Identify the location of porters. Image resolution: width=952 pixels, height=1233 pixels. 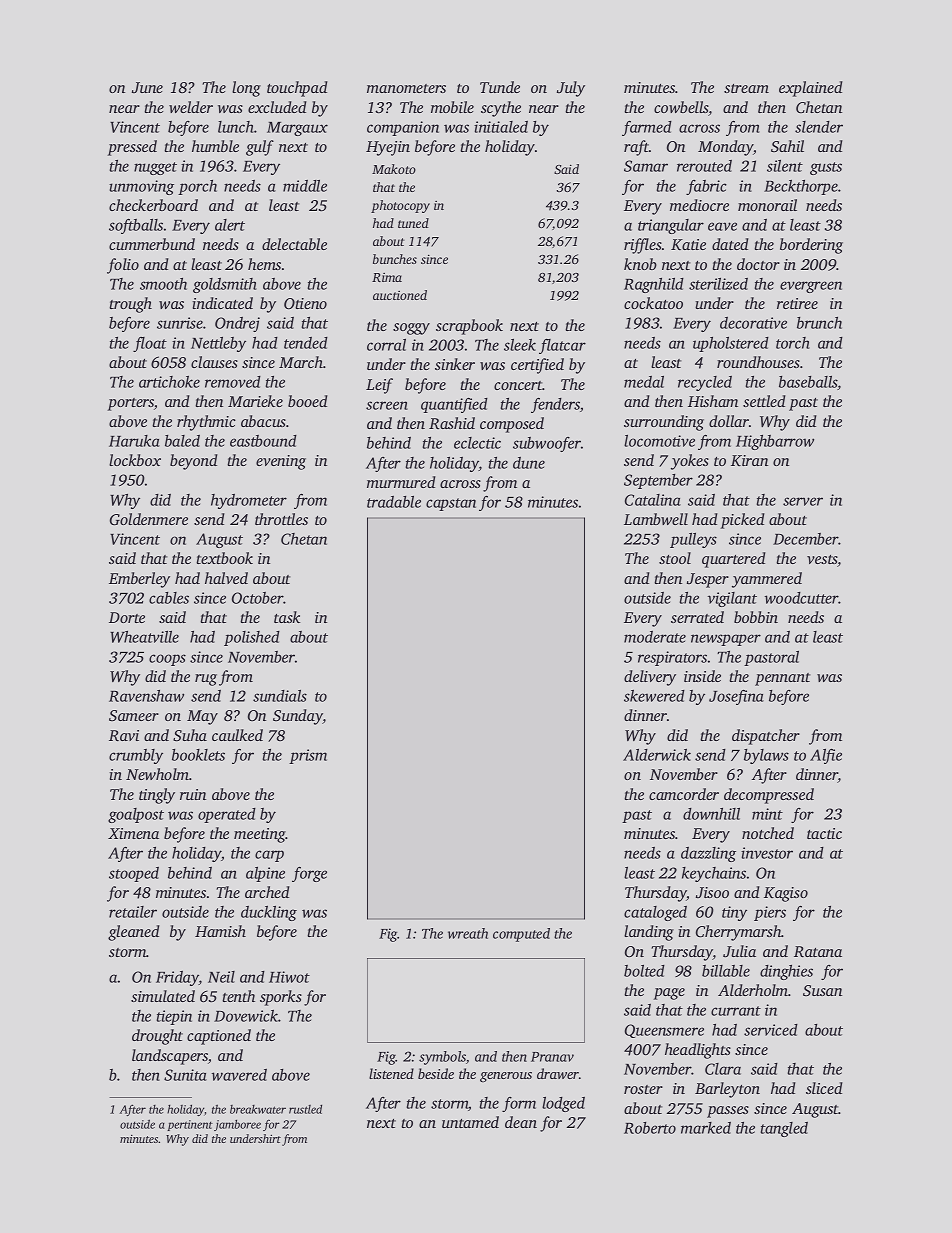
(130, 404).
